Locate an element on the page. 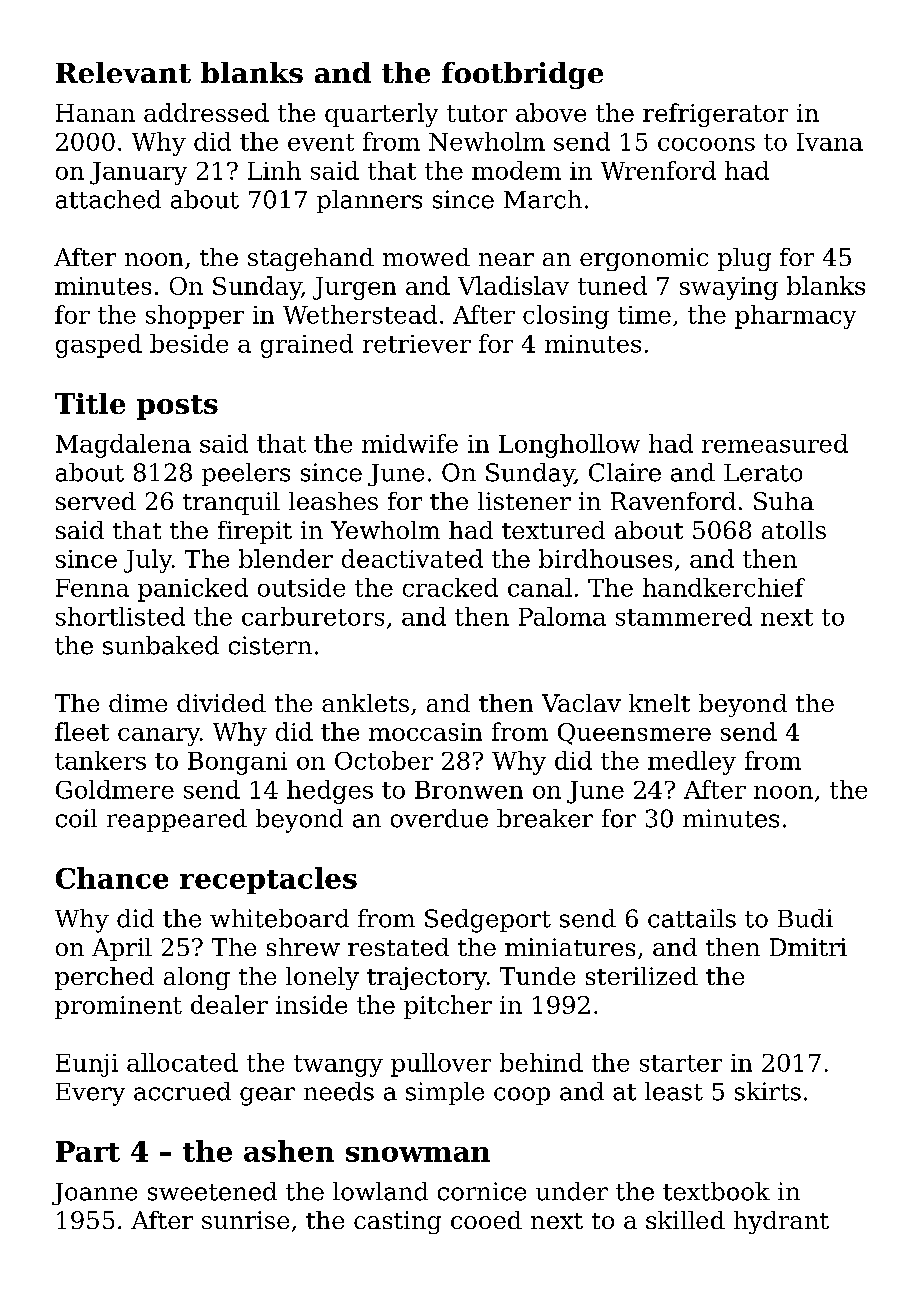  pharmacy is located at coordinates (795, 317).
